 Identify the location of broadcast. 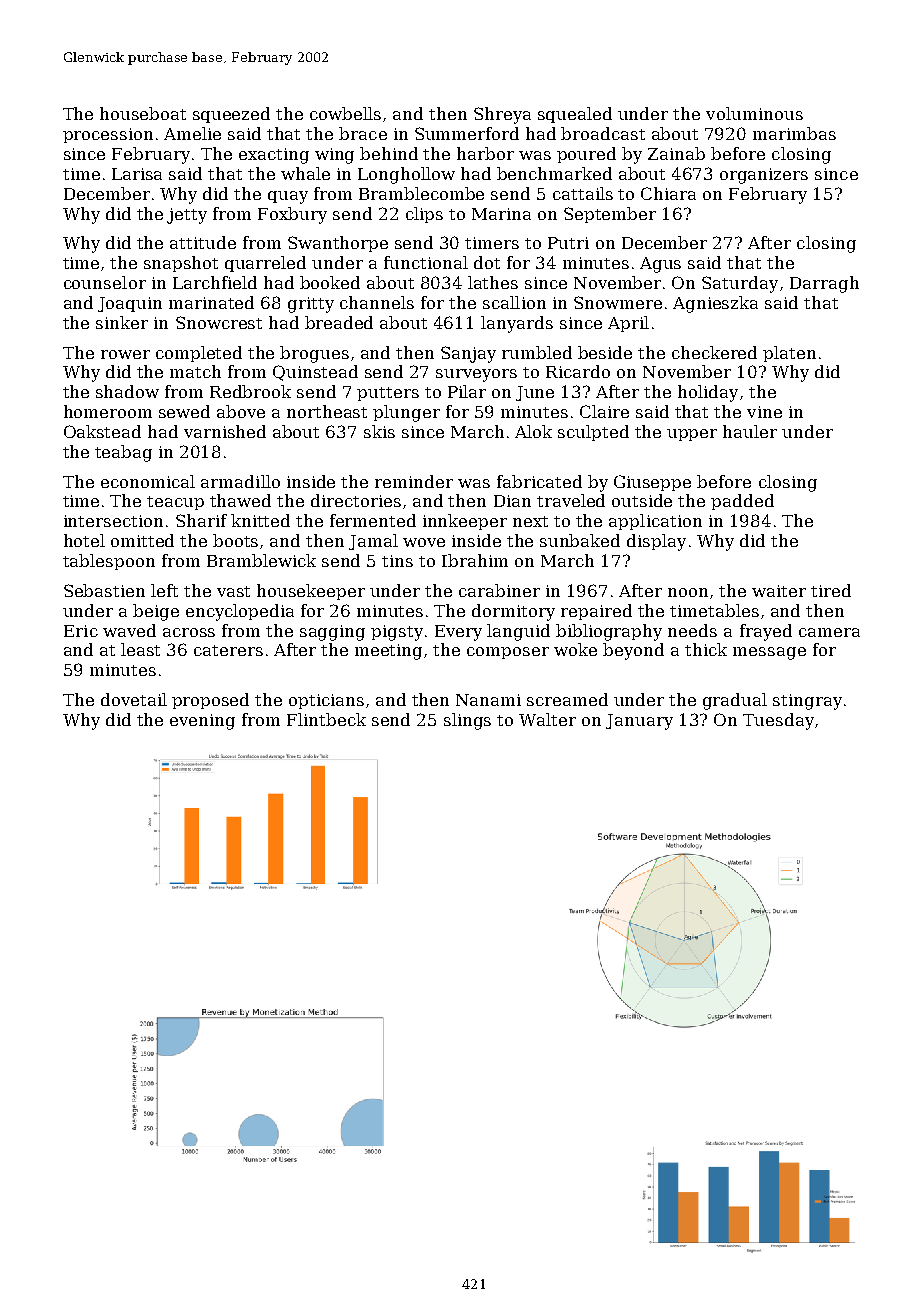
(603, 133).
